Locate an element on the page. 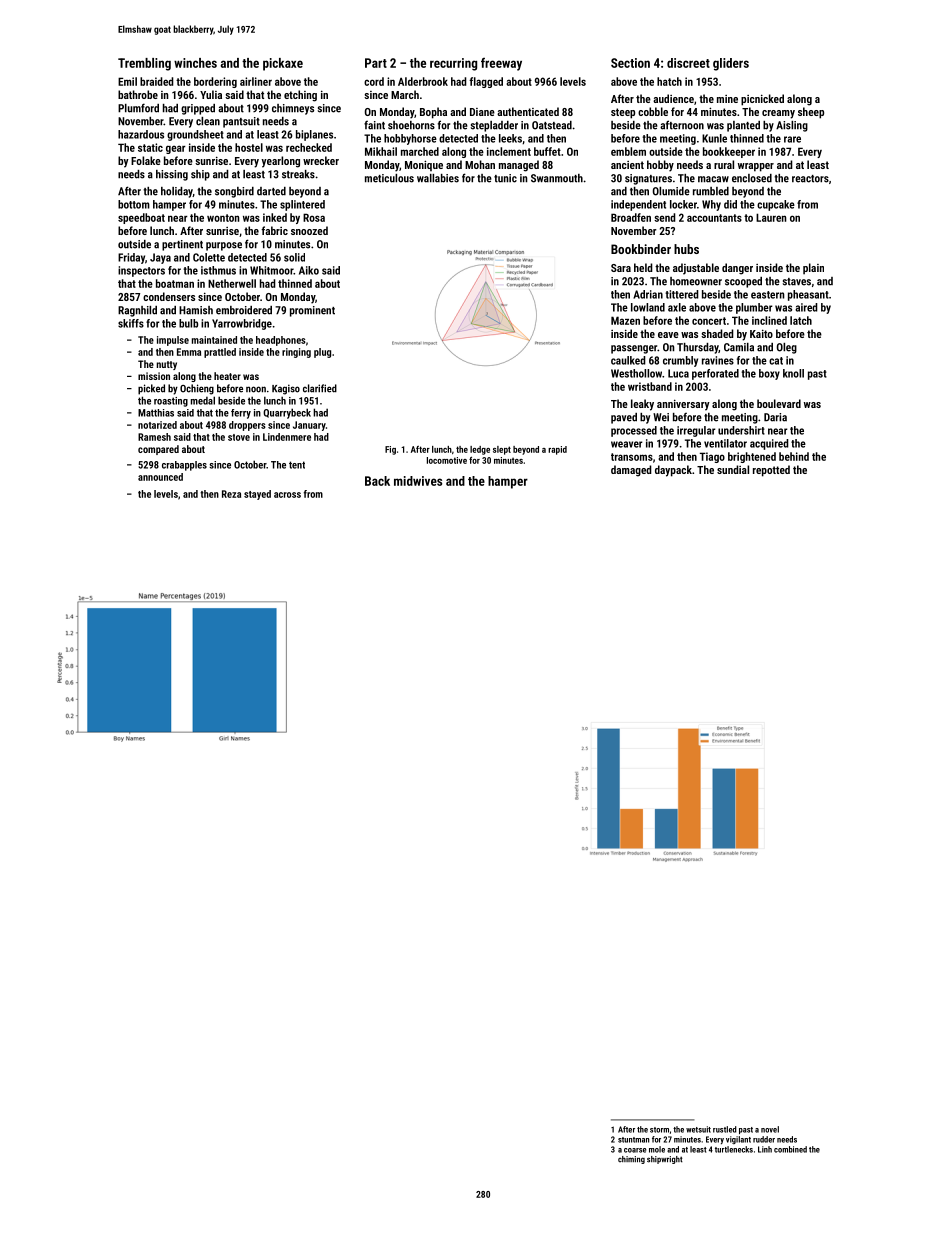  coarse is located at coordinates (635, 1150).
